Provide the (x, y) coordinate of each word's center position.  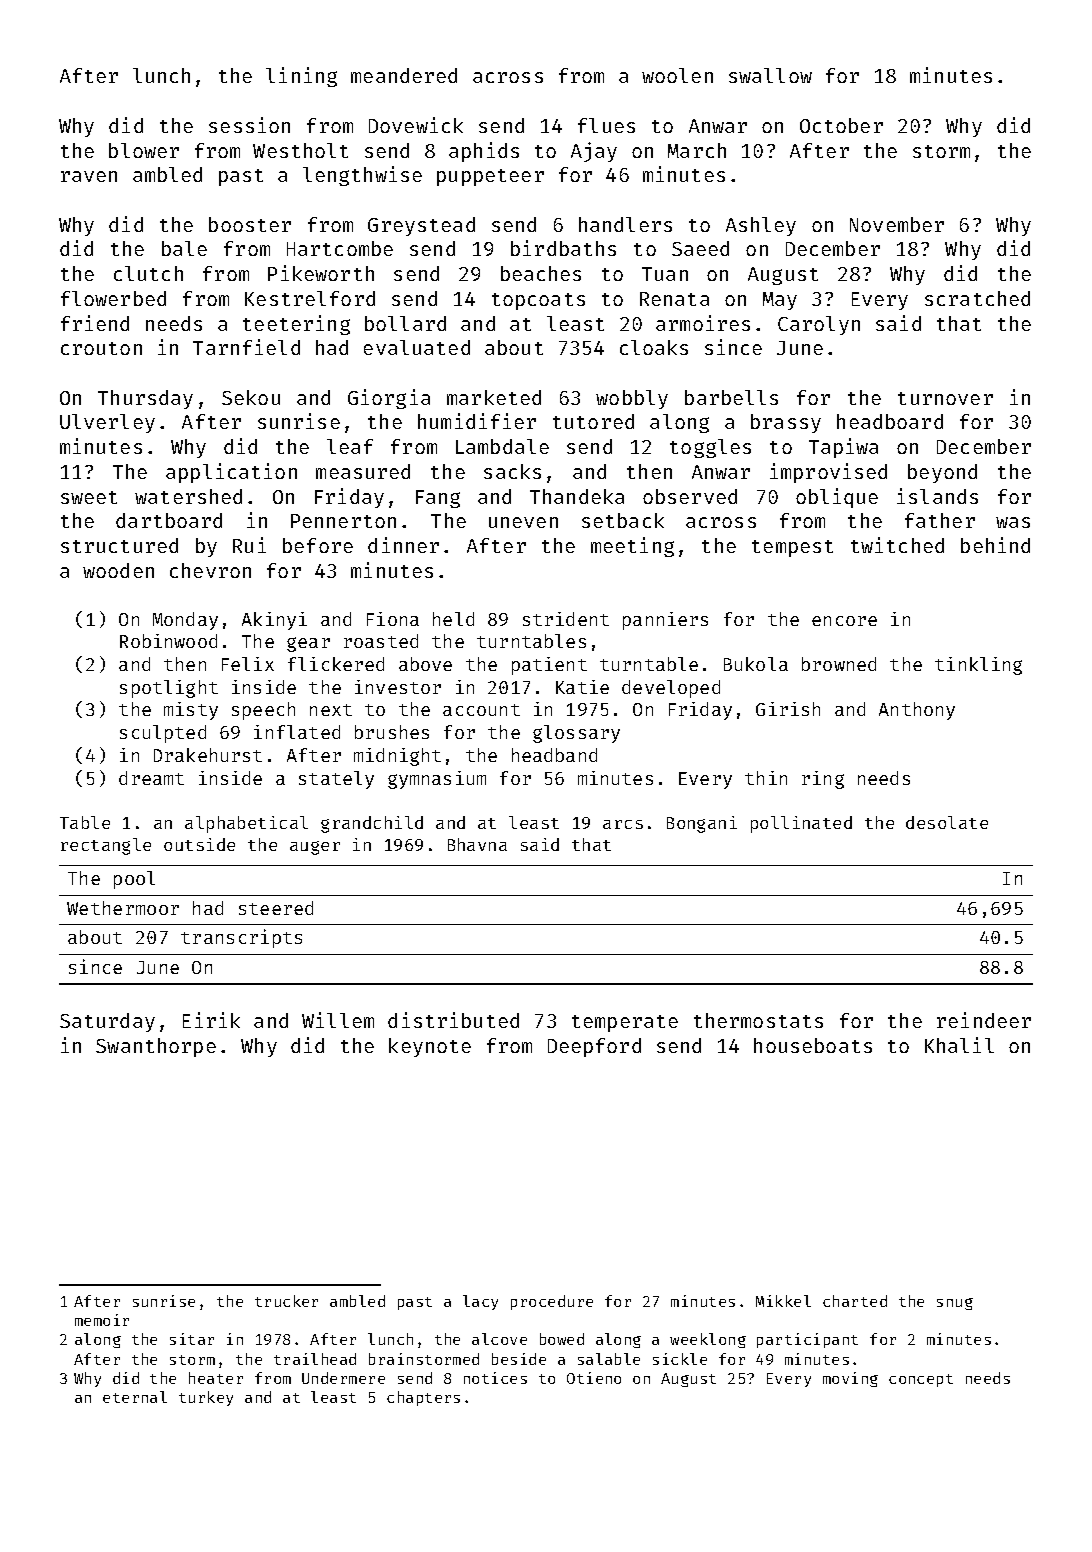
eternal (135, 1397)
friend (95, 323)
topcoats (538, 301)
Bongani (702, 824)
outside (199, 844)
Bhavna (477, 844)
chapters (423, 1398)
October (841, 125)
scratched (977, 298)
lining (301, 77)
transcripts (241, 938)
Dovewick (416, 125)
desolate (947, 822)
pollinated (801, 824)
